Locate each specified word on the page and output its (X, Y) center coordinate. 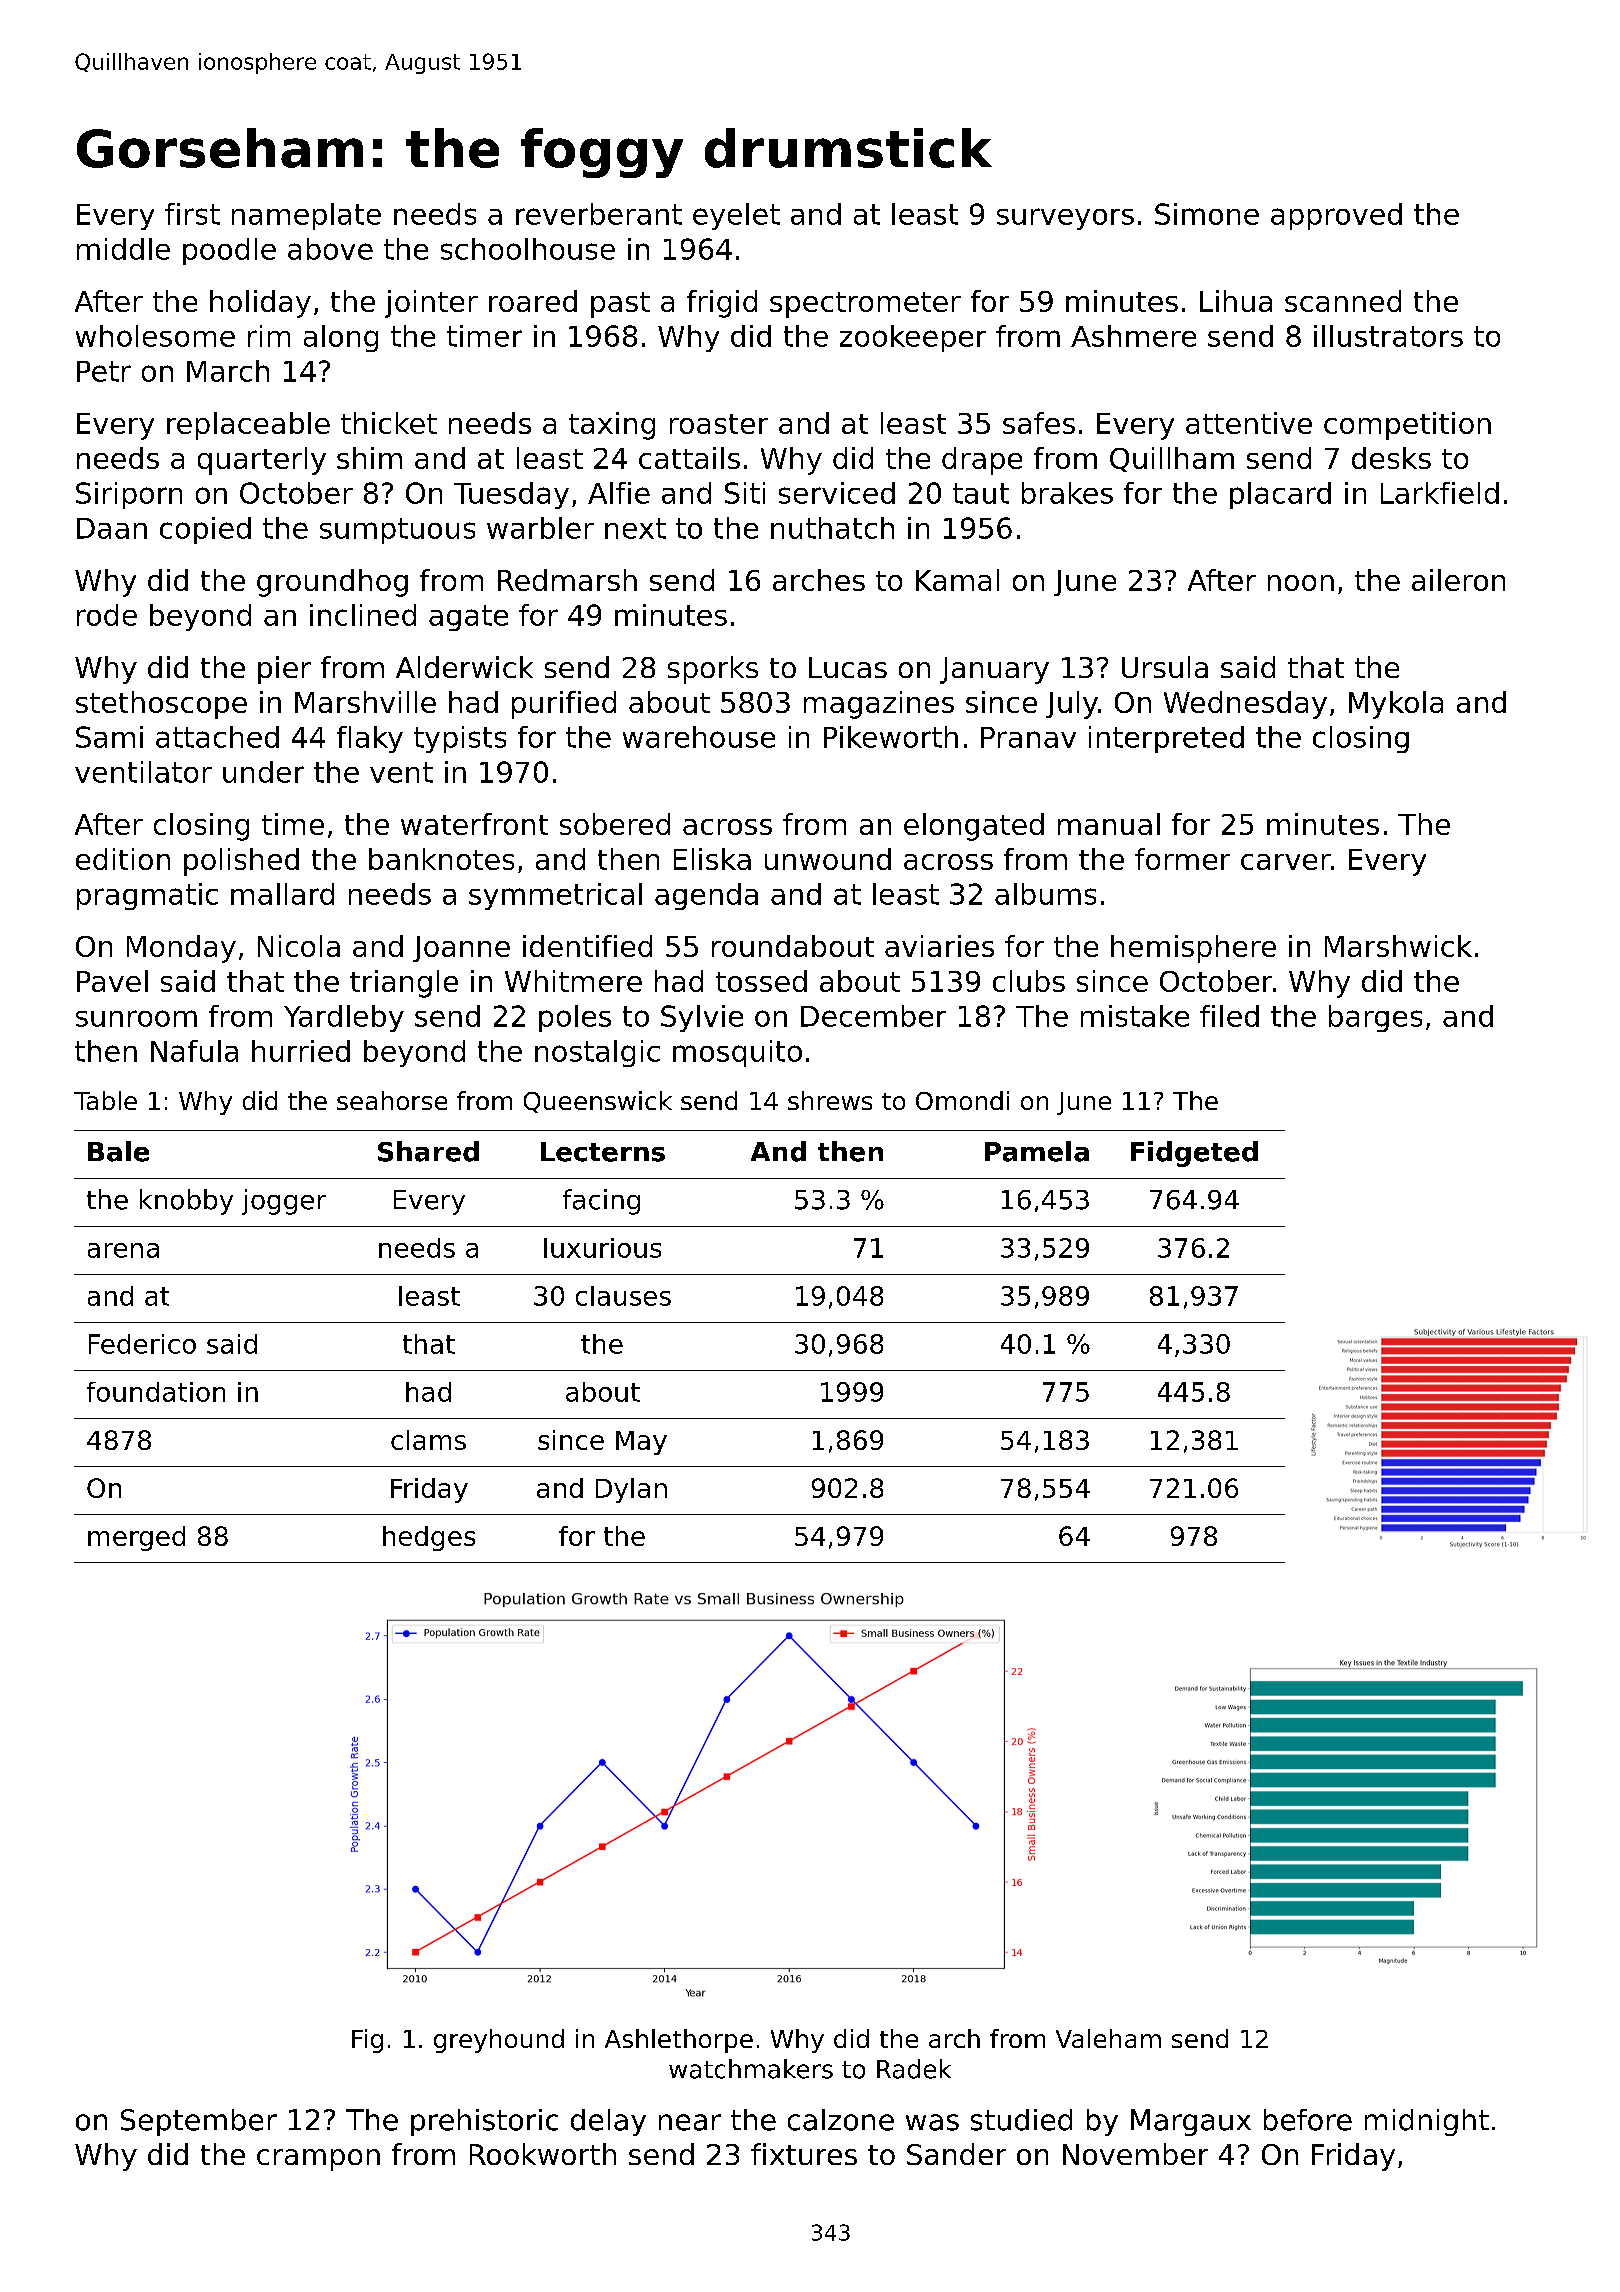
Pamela (1037, 1151)
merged (136, 1538)
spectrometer (865, 305)
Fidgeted (1194, 1154)
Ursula (1165, 667)
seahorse (392, 1100)
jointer (431, 304)
